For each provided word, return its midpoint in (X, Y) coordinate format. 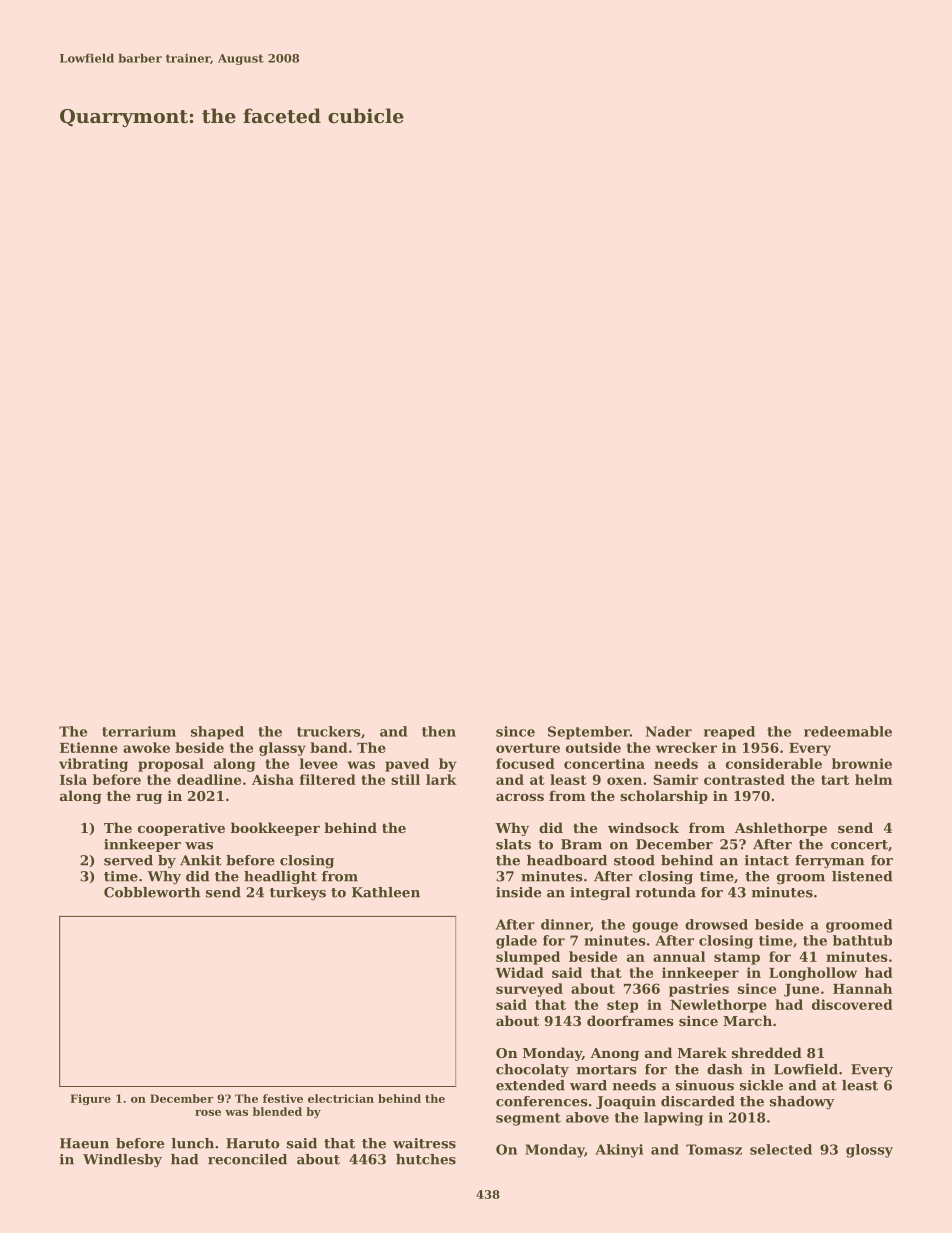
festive (283, 1098)
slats (513, 844)
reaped (729, 733)
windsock (643, 827)
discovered (852, 1004)
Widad (520, 972)
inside (518, 892)
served (128, 860)
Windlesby (122, 1160)
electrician (341, 1098)
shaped (217, 733)
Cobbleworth (152, 892)
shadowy (802, 1102)
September (589, 733)
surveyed (529, 990)
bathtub (862, 940)
